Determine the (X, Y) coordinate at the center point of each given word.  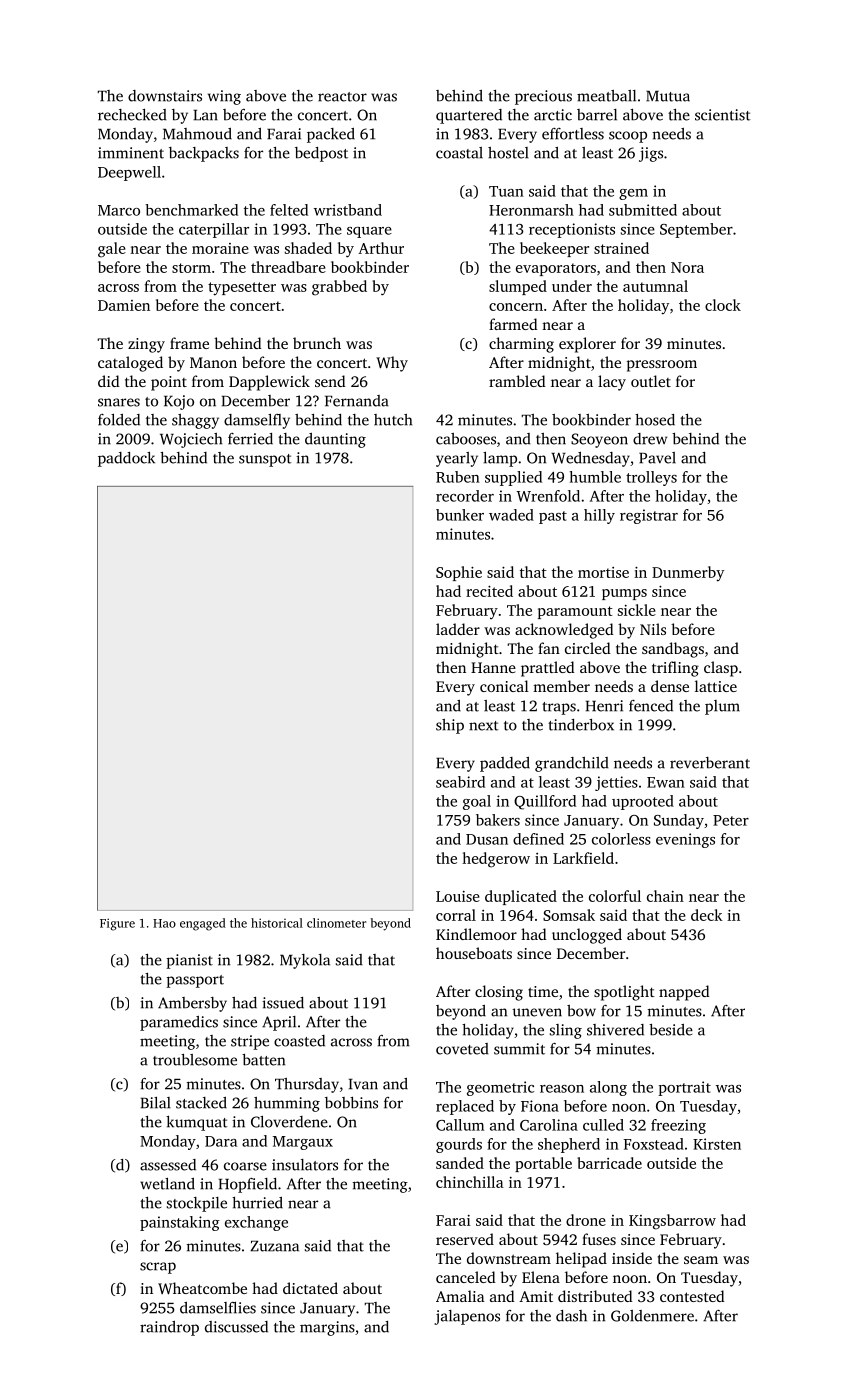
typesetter (242, 289)
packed (331, 135)
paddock (126, 459)
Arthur (381, 248)
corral (456, 915)
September (696, 230)
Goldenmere (652, 1316)
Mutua (668, 96)
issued (283, 1003)
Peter (731, 820)
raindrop (169, 1328)
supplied (513, 478)
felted (289, 210)
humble (595, 477)
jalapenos (467, 1317)
